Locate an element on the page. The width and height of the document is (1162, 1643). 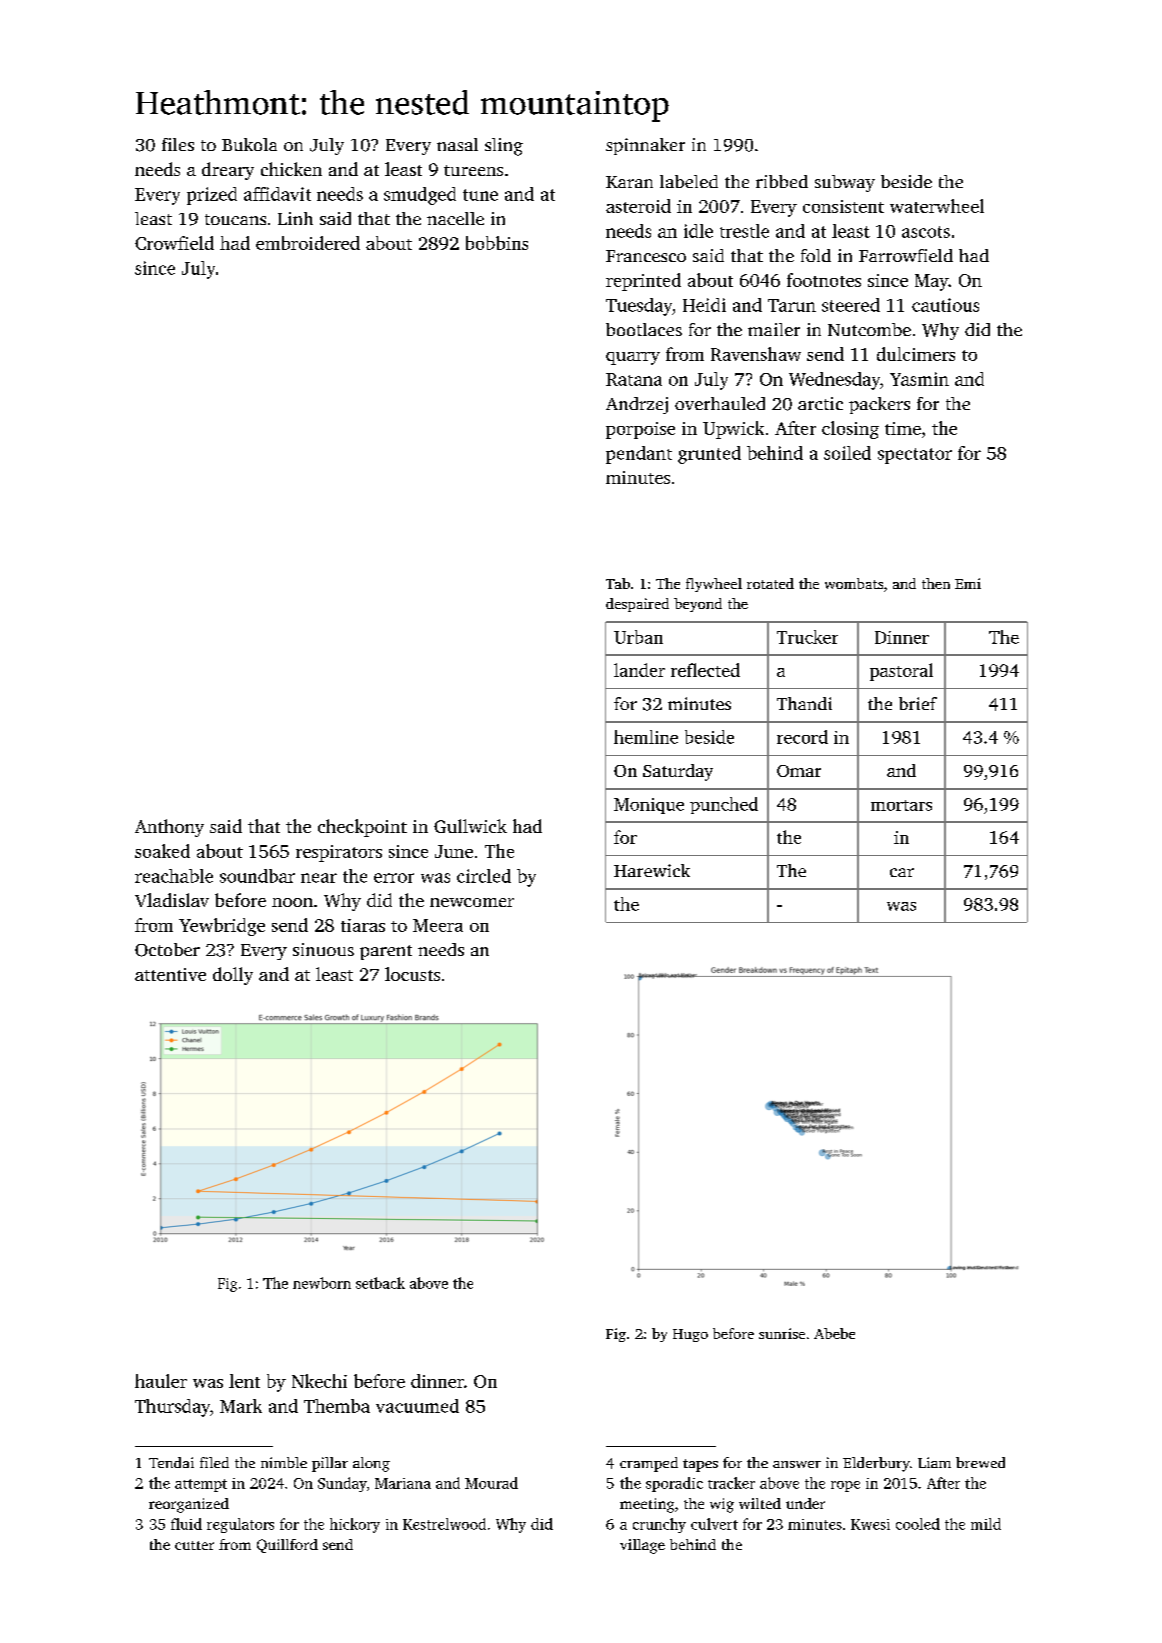
sling is located at coordinates (504, 147).
